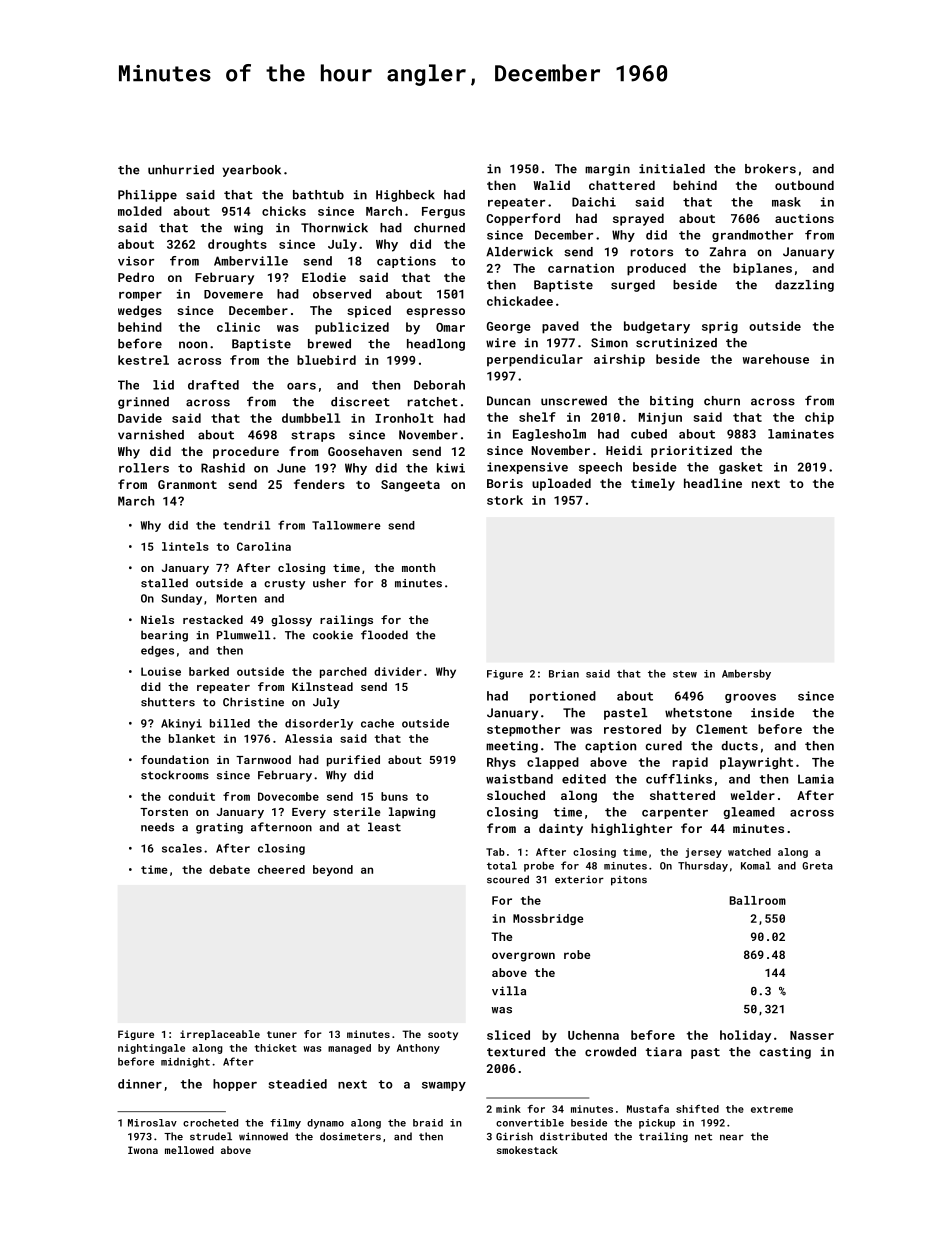  I want to click on mellowed, so click(189, 1150).
